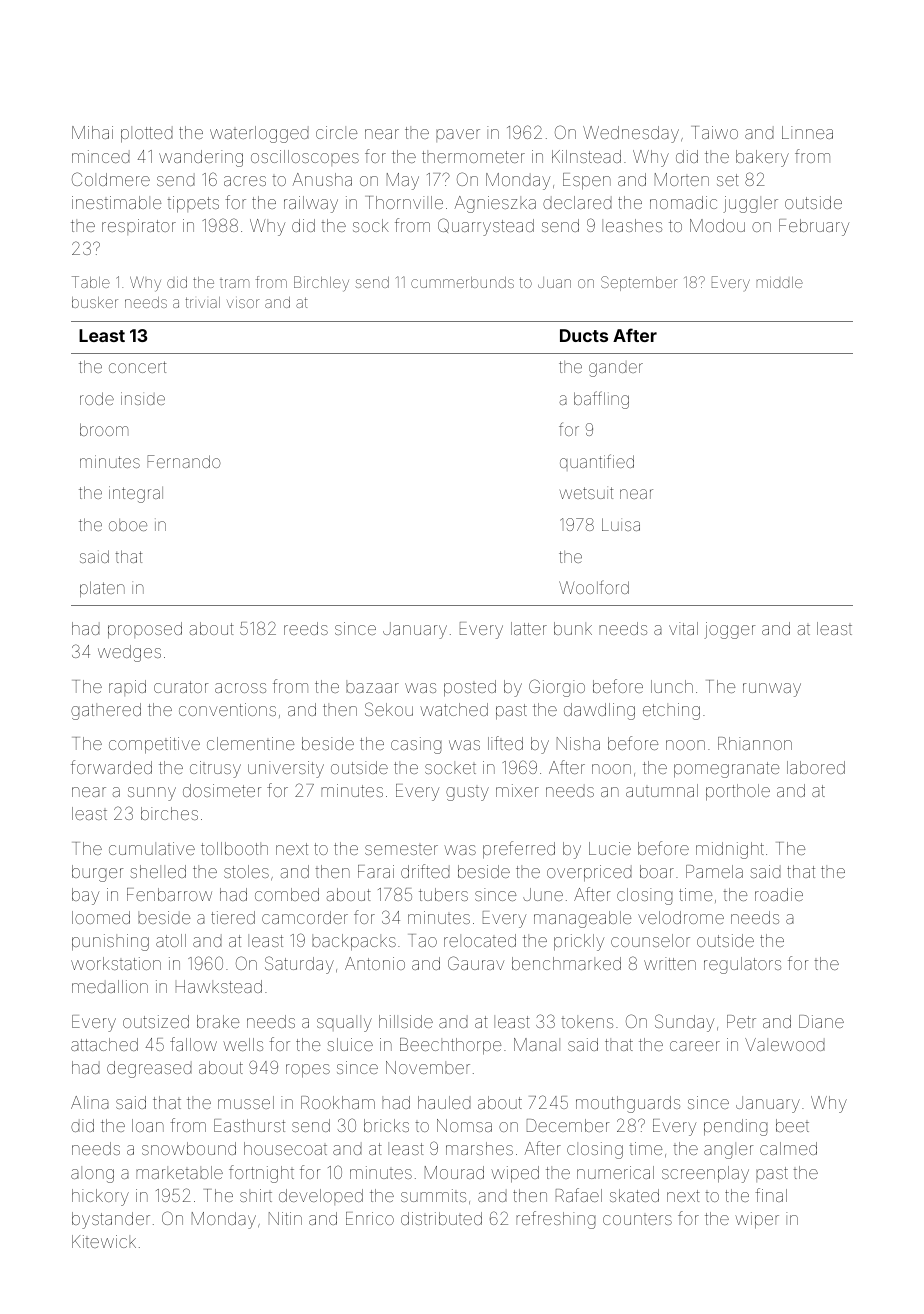 The width and height of the page is (924, 1314). I want to click on Hawkstead, so click(219, 986).
